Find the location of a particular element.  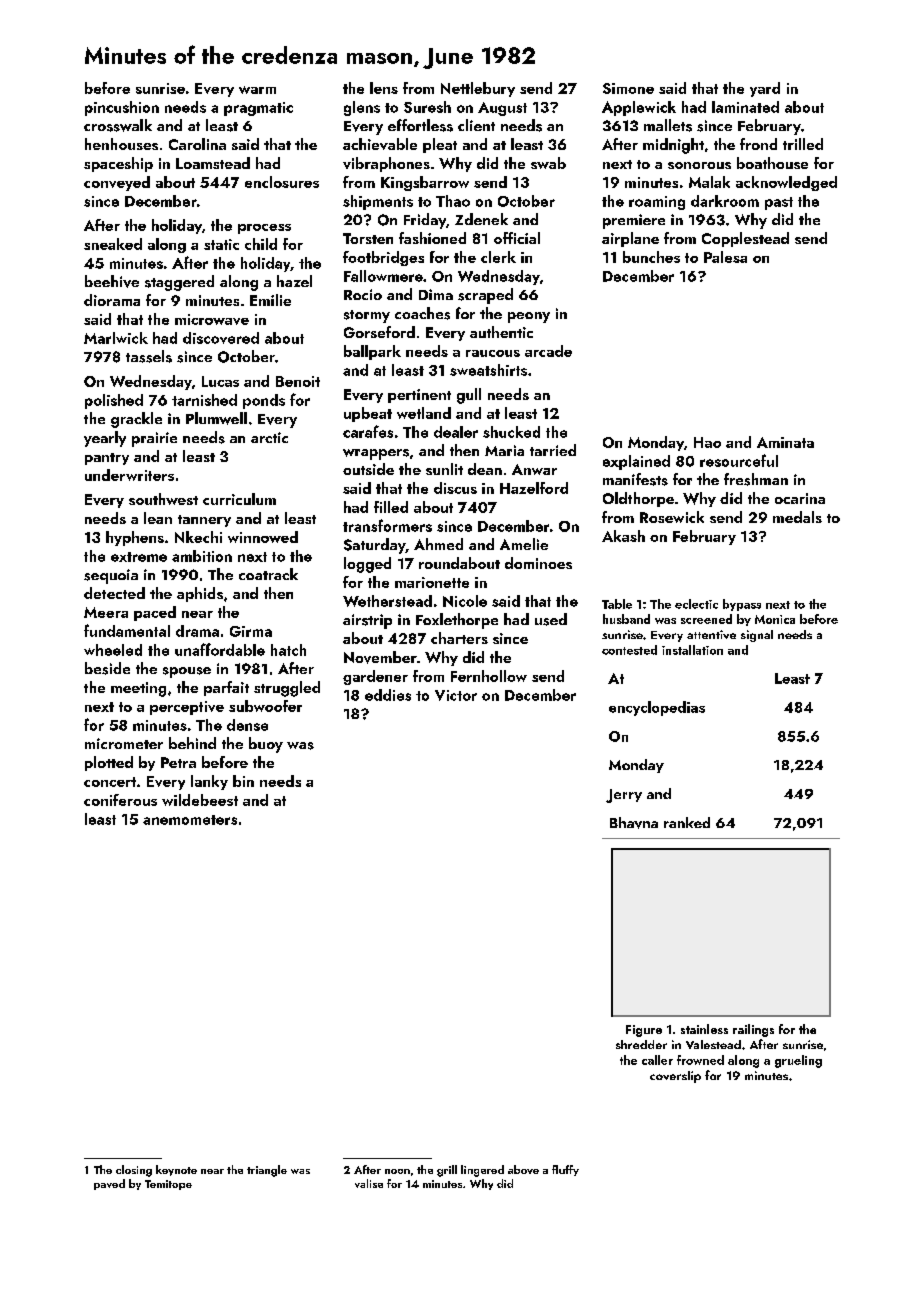

Suresh is located at coordinates (427, 107).
